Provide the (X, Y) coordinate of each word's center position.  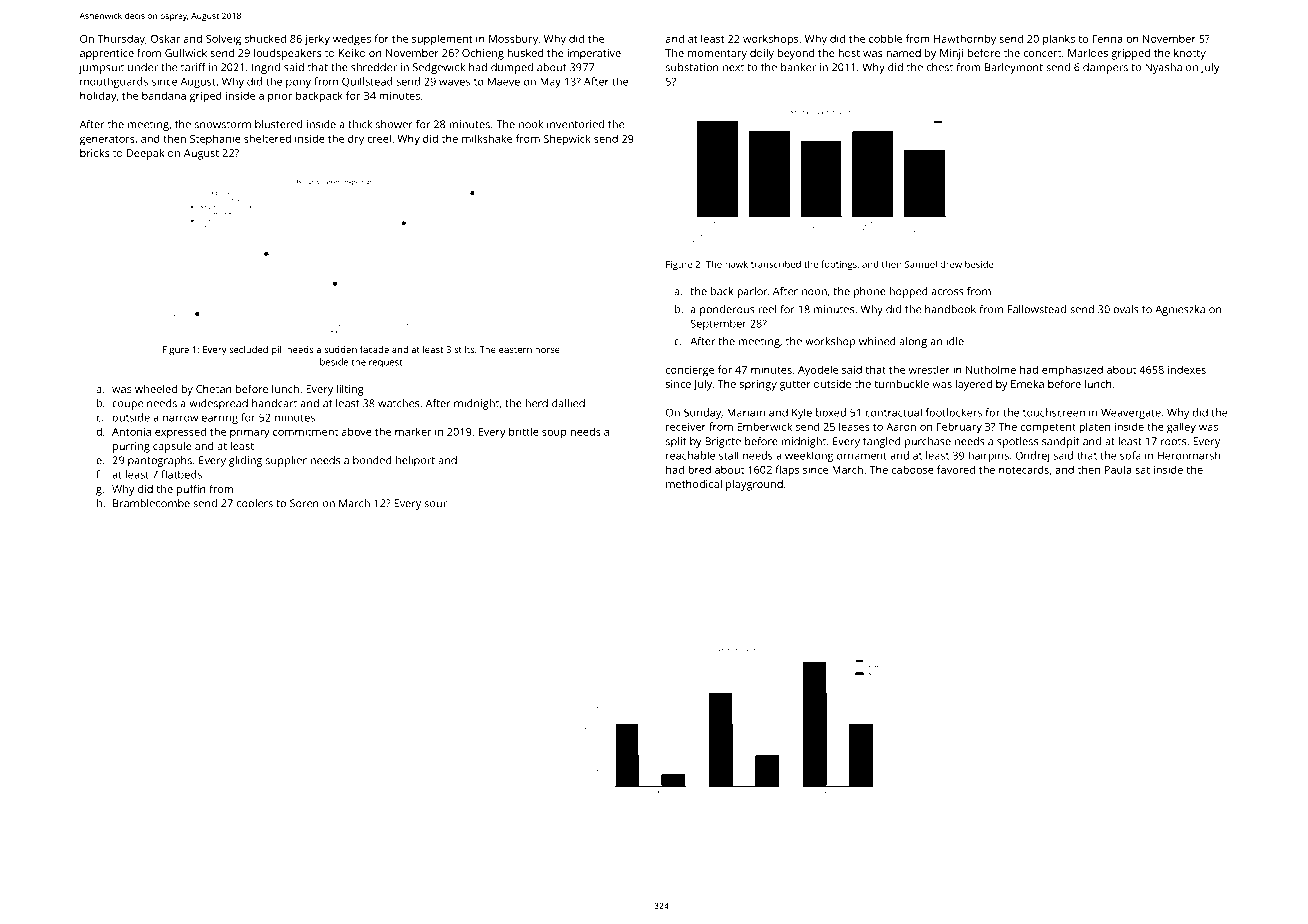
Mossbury (513, 40)
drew (951, 264)
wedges (352, 40)
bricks (94, 153)
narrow (180, 418)
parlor (752, 292)
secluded (248, 349)
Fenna (1107, 39)
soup (554, 434)
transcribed (776, 264)
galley (1181, 428)
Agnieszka (1180, 310)
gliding (245, 461)
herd (536, 403)
